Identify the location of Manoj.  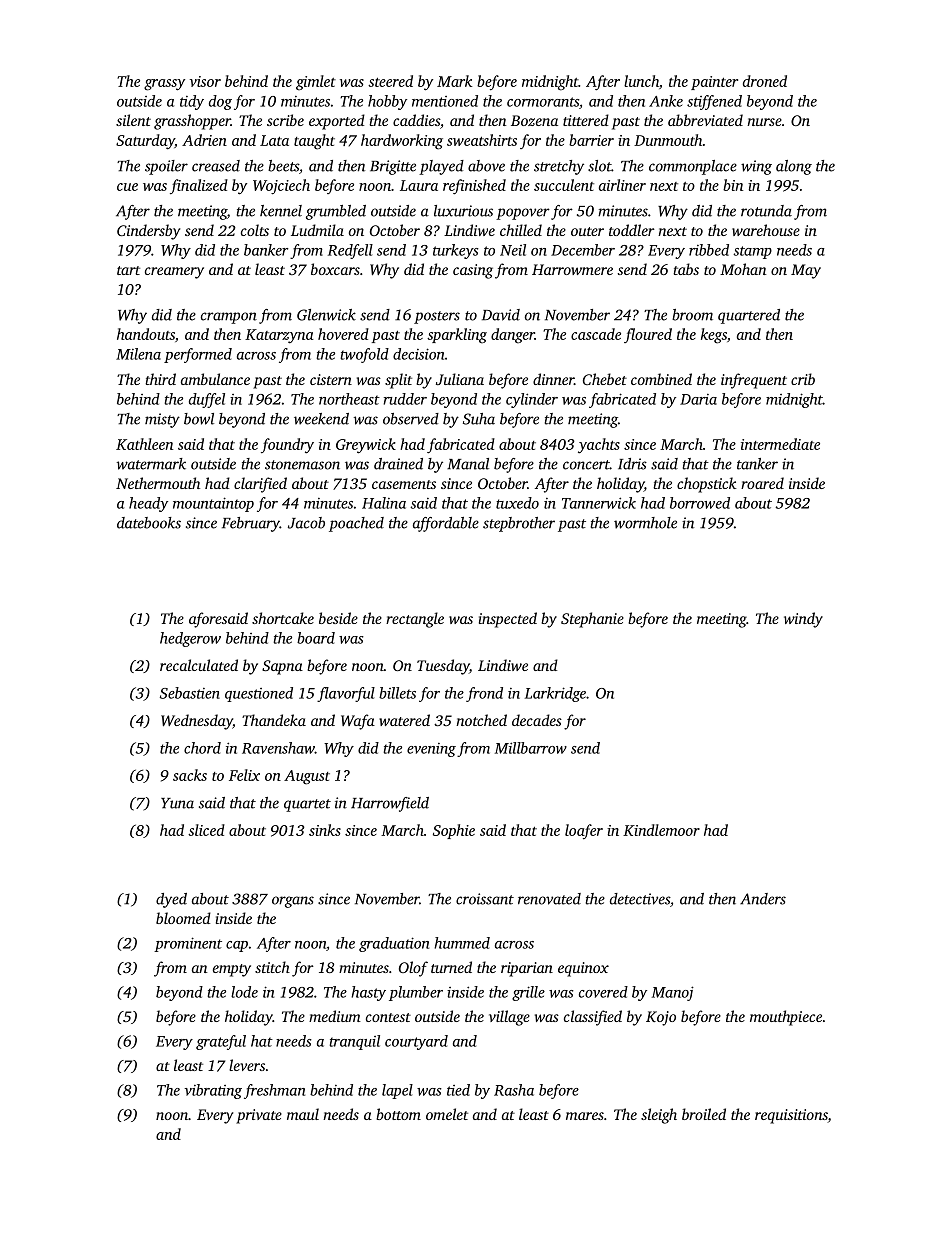
(673, 993).
